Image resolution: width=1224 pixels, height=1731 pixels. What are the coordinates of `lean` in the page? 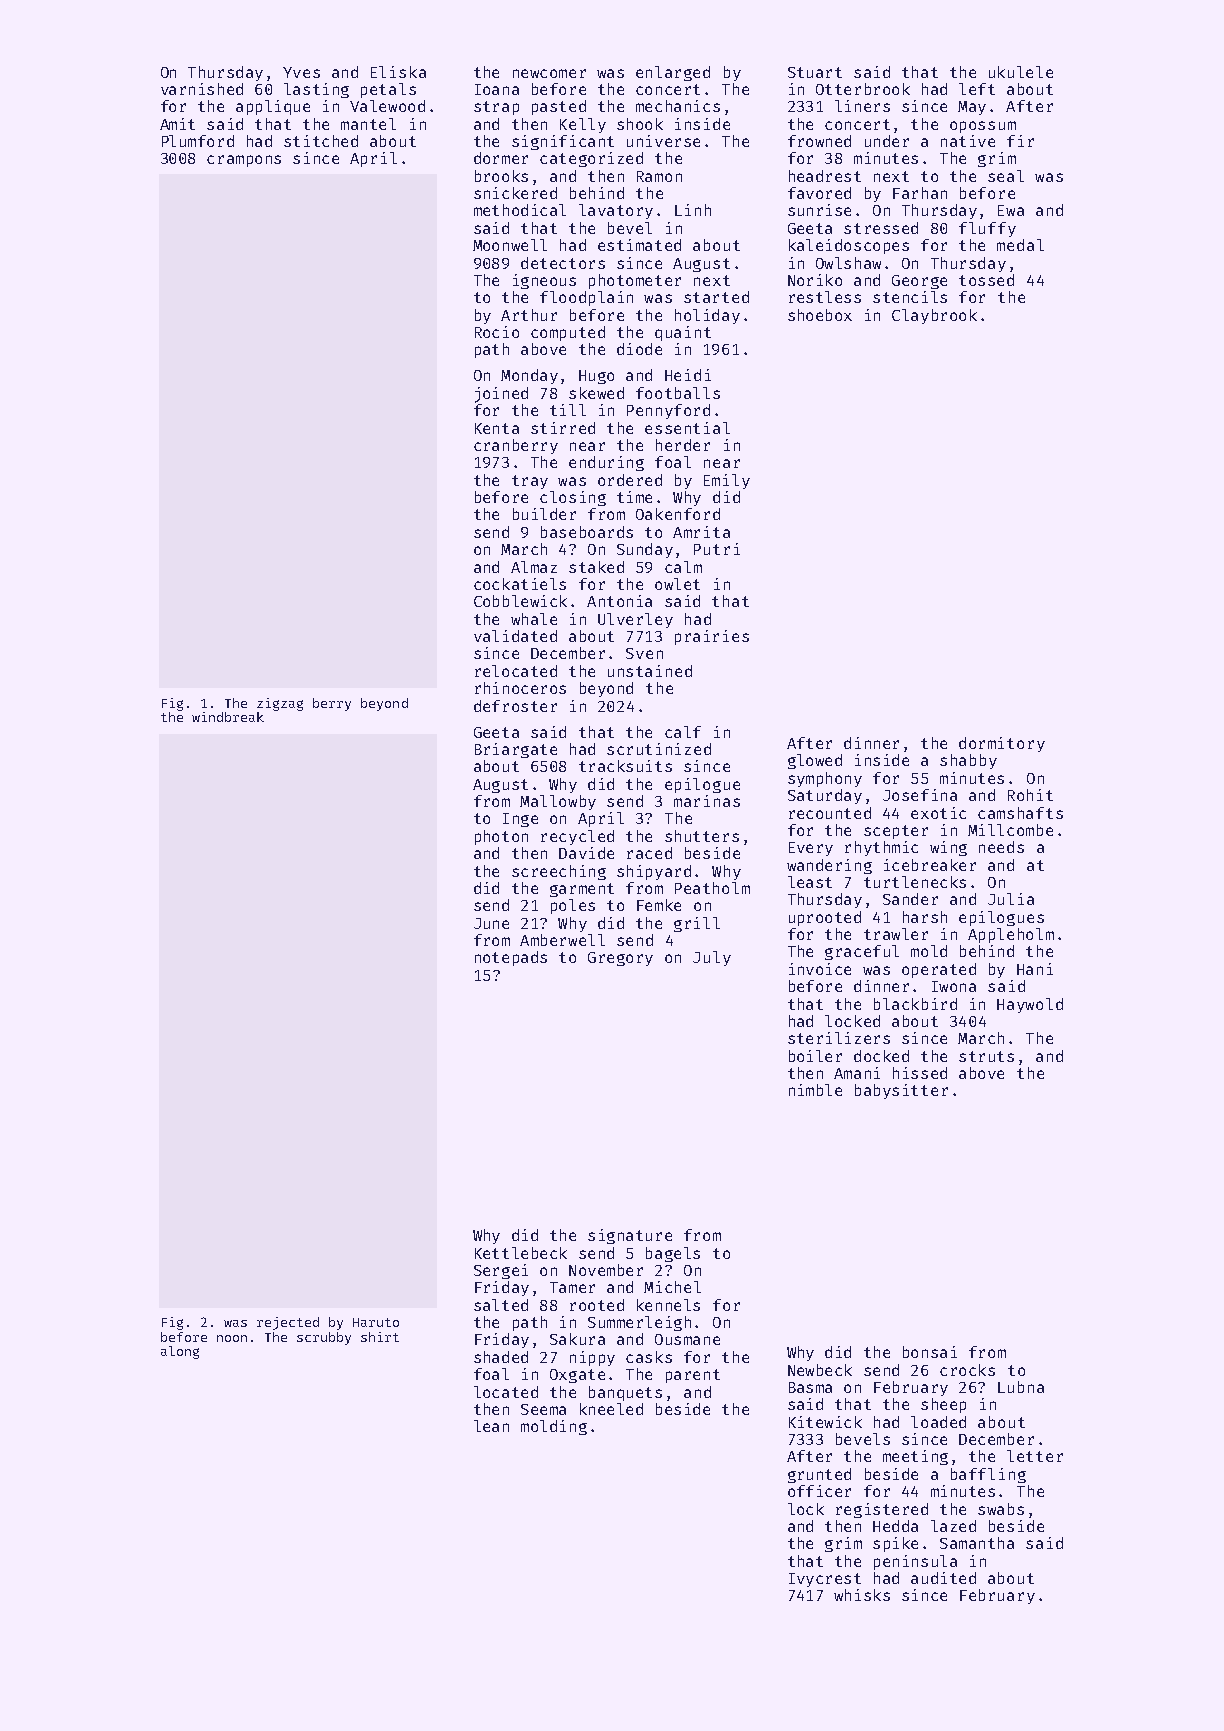 It's located at (491, 1426).
